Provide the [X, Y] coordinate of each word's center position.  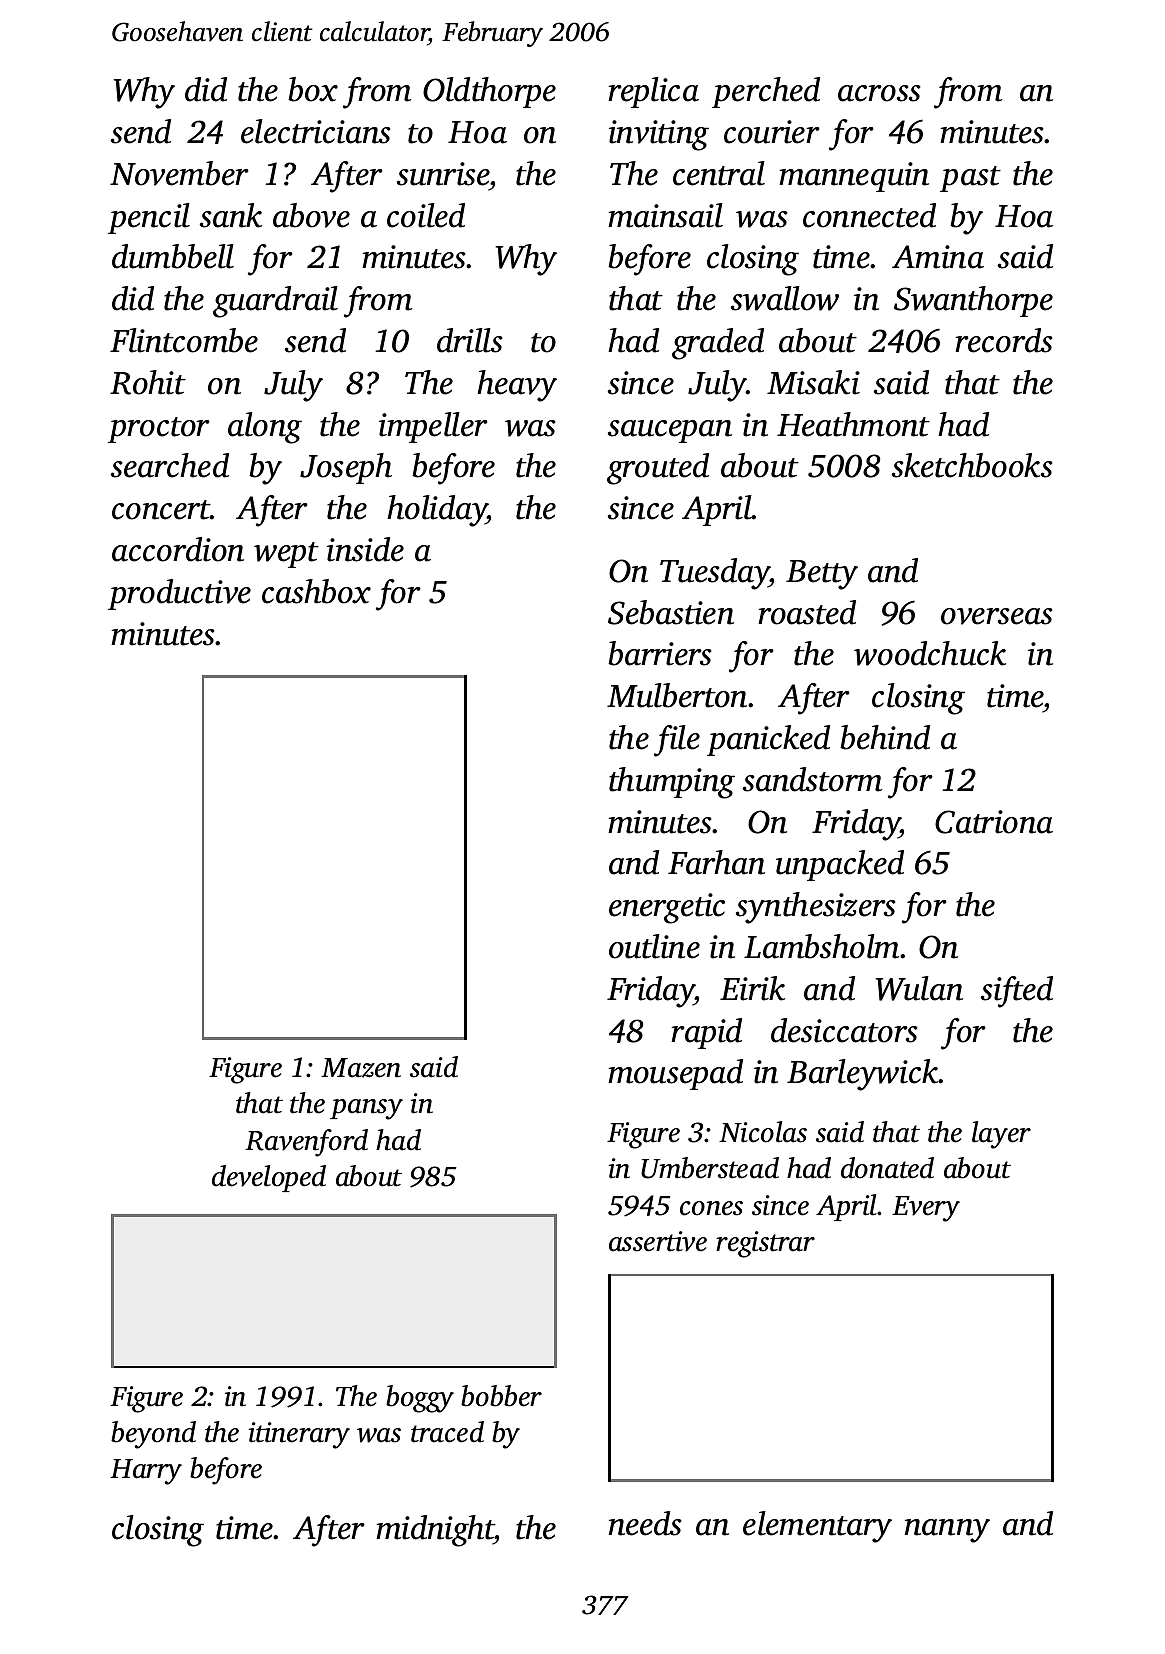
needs [645, 1523]
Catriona [994, 822]
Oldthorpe [489, 92]
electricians [316, 131]
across [879, 93]
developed [269, 1178]
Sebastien [671, 612]
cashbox [316, 591]
